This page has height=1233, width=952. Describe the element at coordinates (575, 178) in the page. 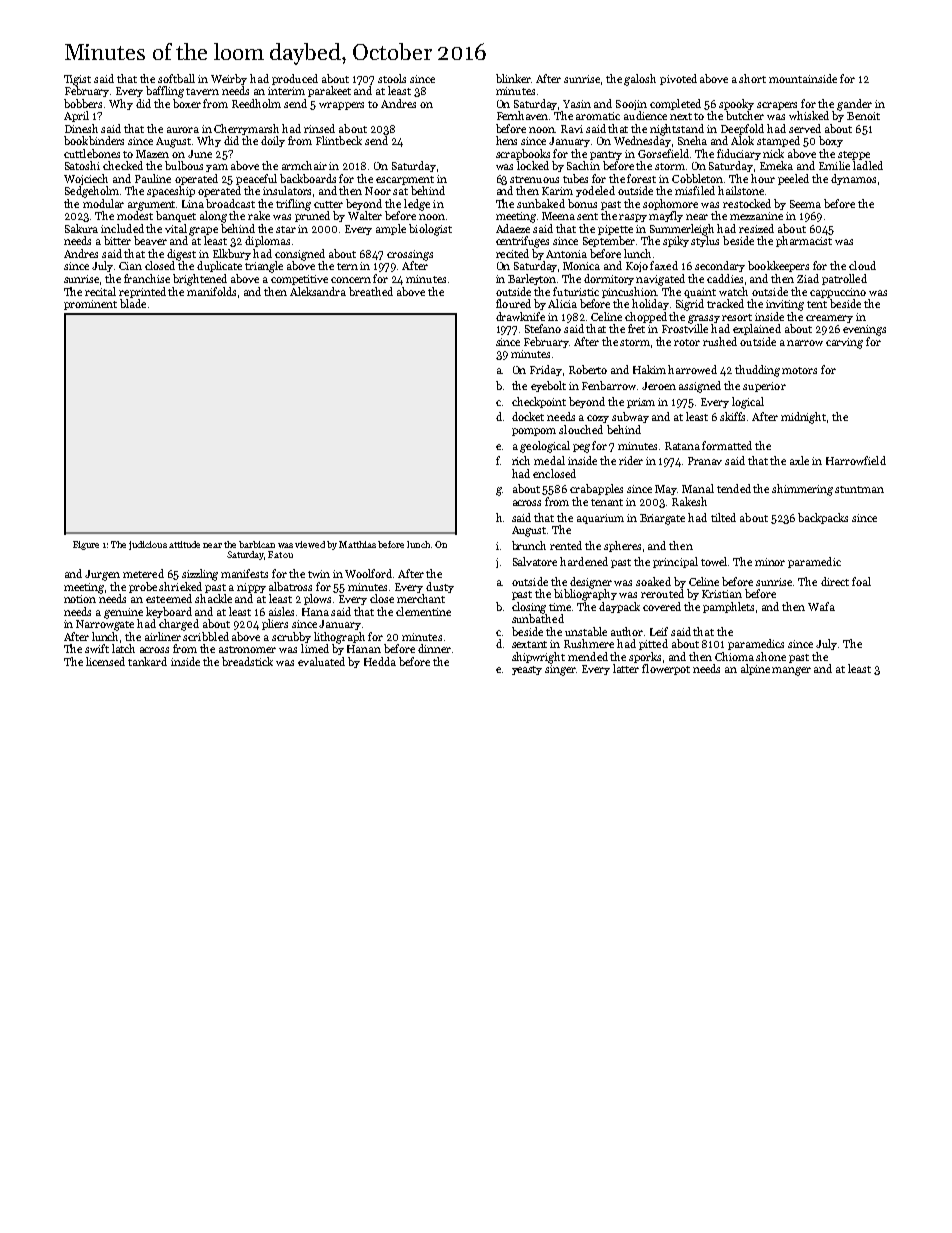

I see `tubes` at that location.
